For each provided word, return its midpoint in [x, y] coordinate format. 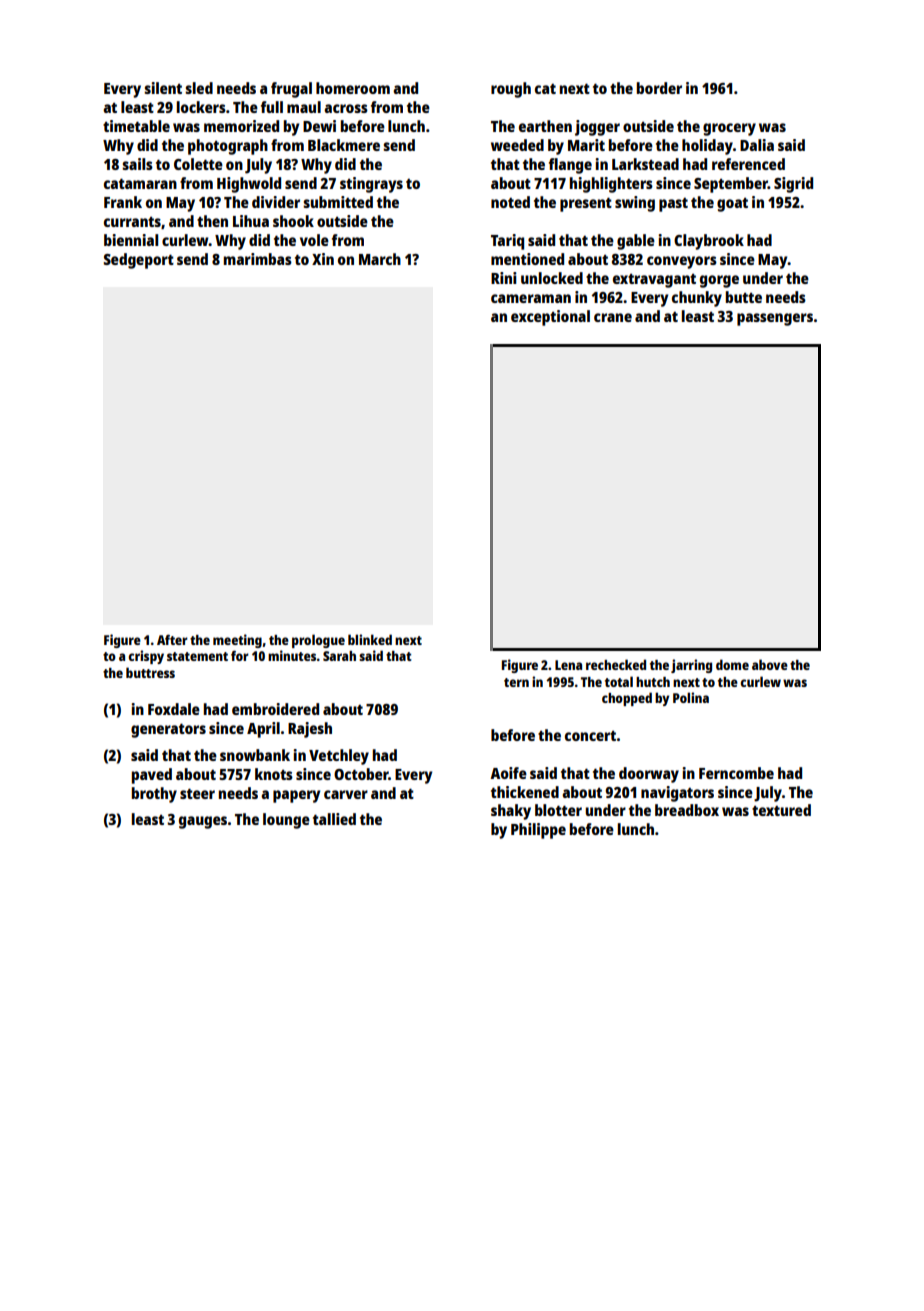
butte [744, 297]
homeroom [353, 88]
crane [613, 317]
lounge [286, 821]
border [659, 88]
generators [168, 730]
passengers [775, 319]
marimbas [258, 259]
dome [732, 664]
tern [516, 682]
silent [163, 88]
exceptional [550, 318]
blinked [370, 639]
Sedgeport [139, 261]
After [172, 639]
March [380, 259]
